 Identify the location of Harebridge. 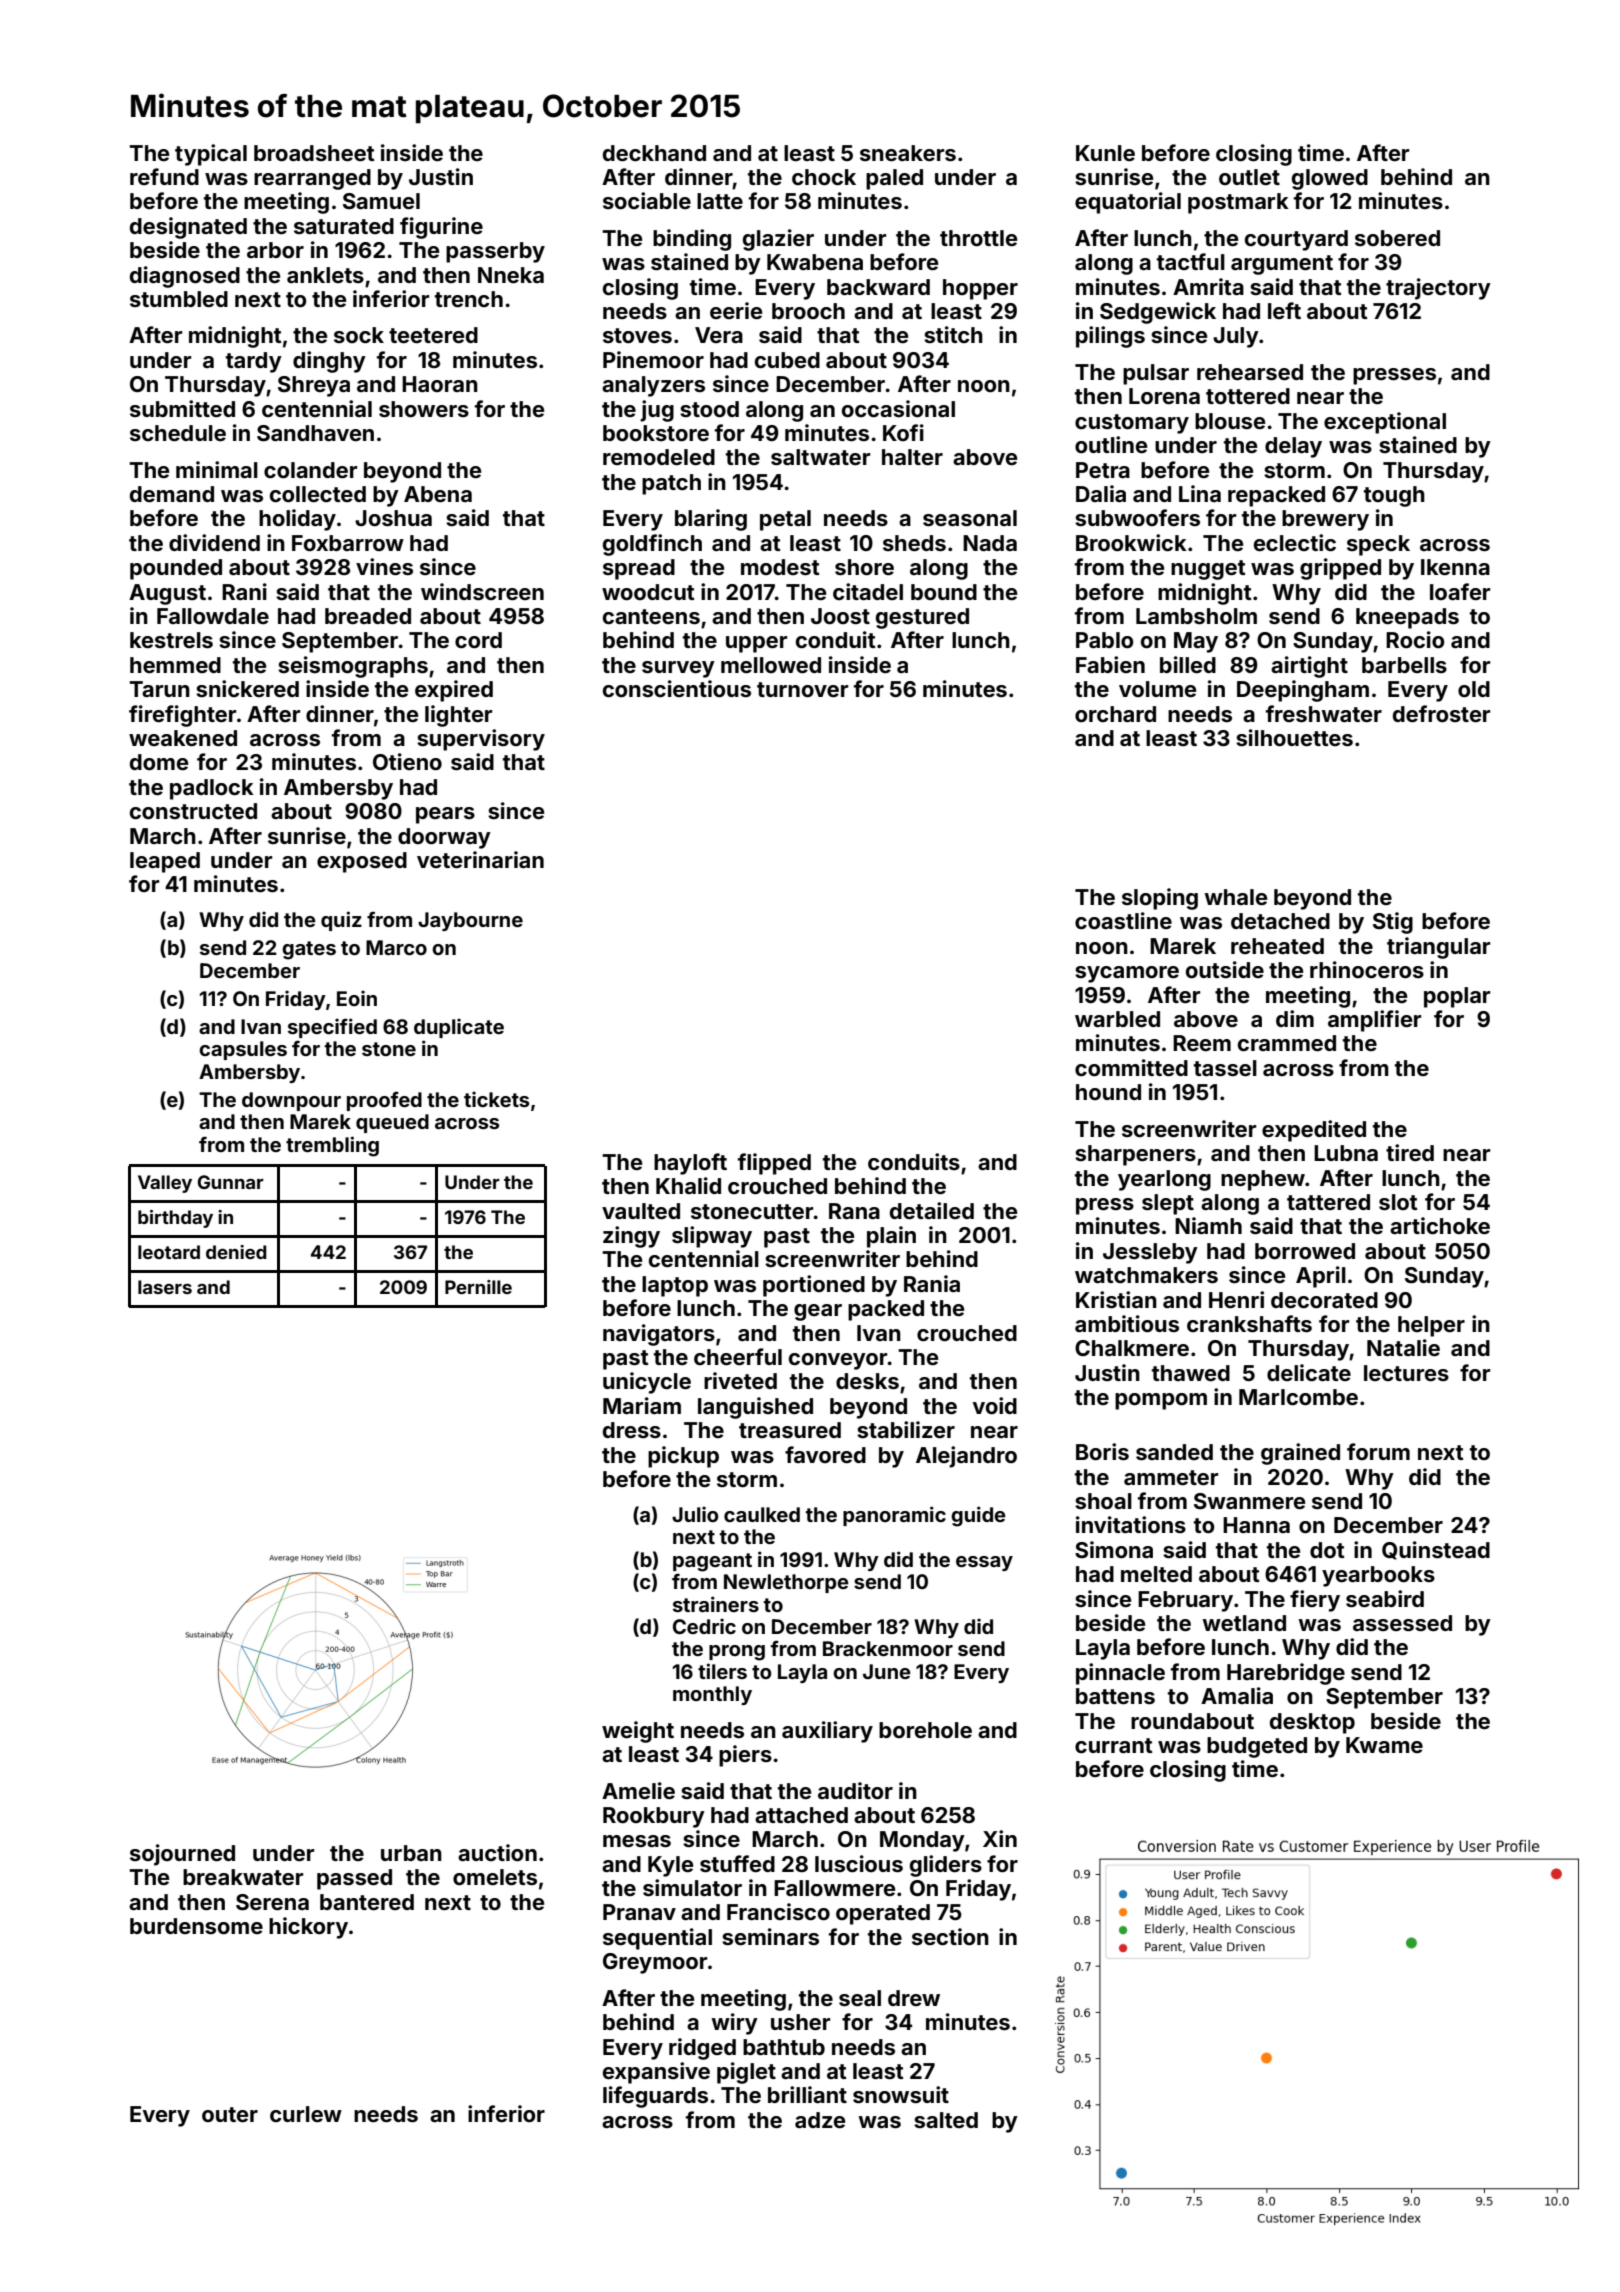
(1286, 1674).
